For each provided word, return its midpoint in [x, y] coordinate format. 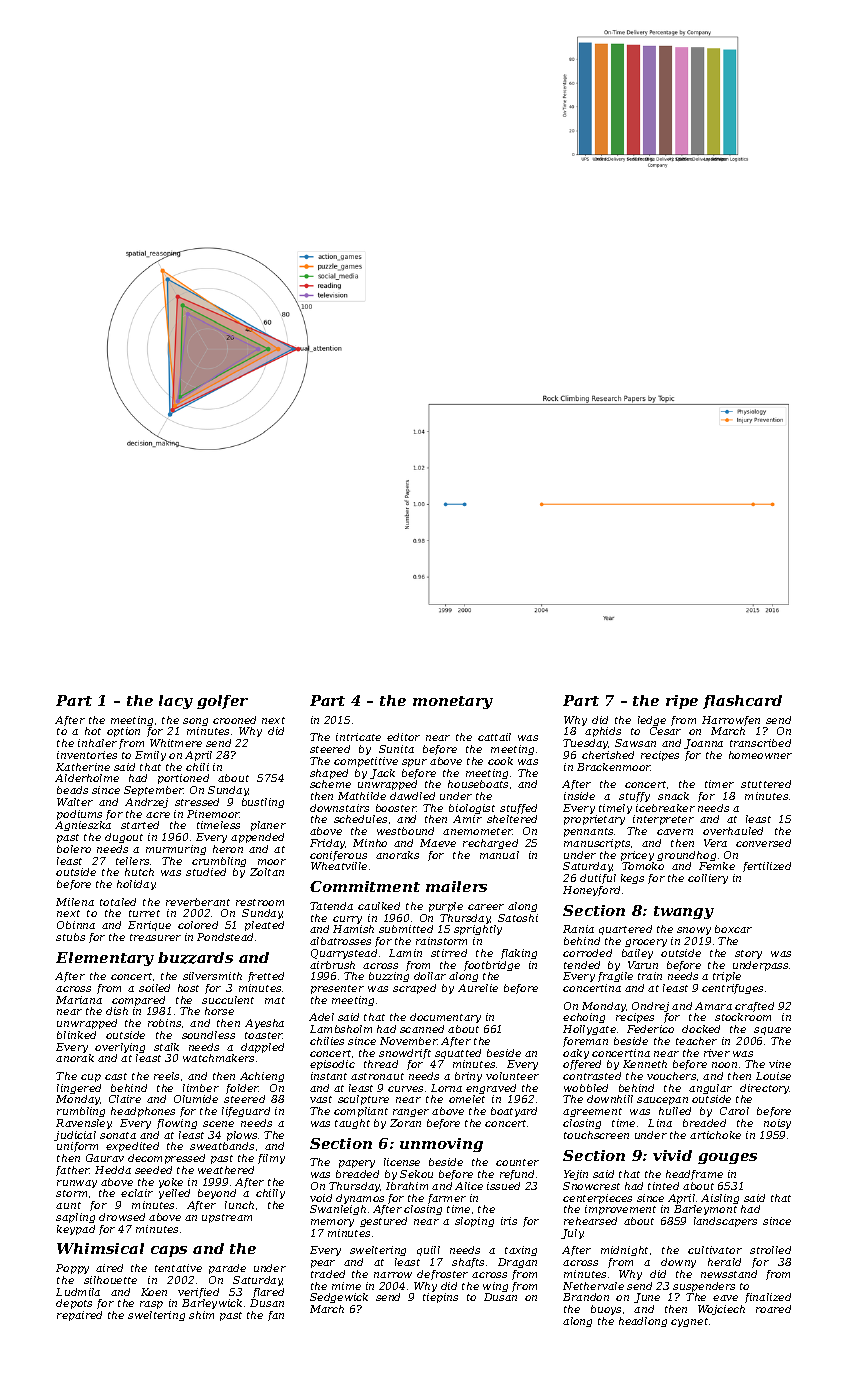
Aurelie [478, 988]
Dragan [517, 1263]
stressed [197, 802]
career [486, 907]
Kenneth [645, 1064]
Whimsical [100, 1248]
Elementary [105, 959]
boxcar [733, 929]
